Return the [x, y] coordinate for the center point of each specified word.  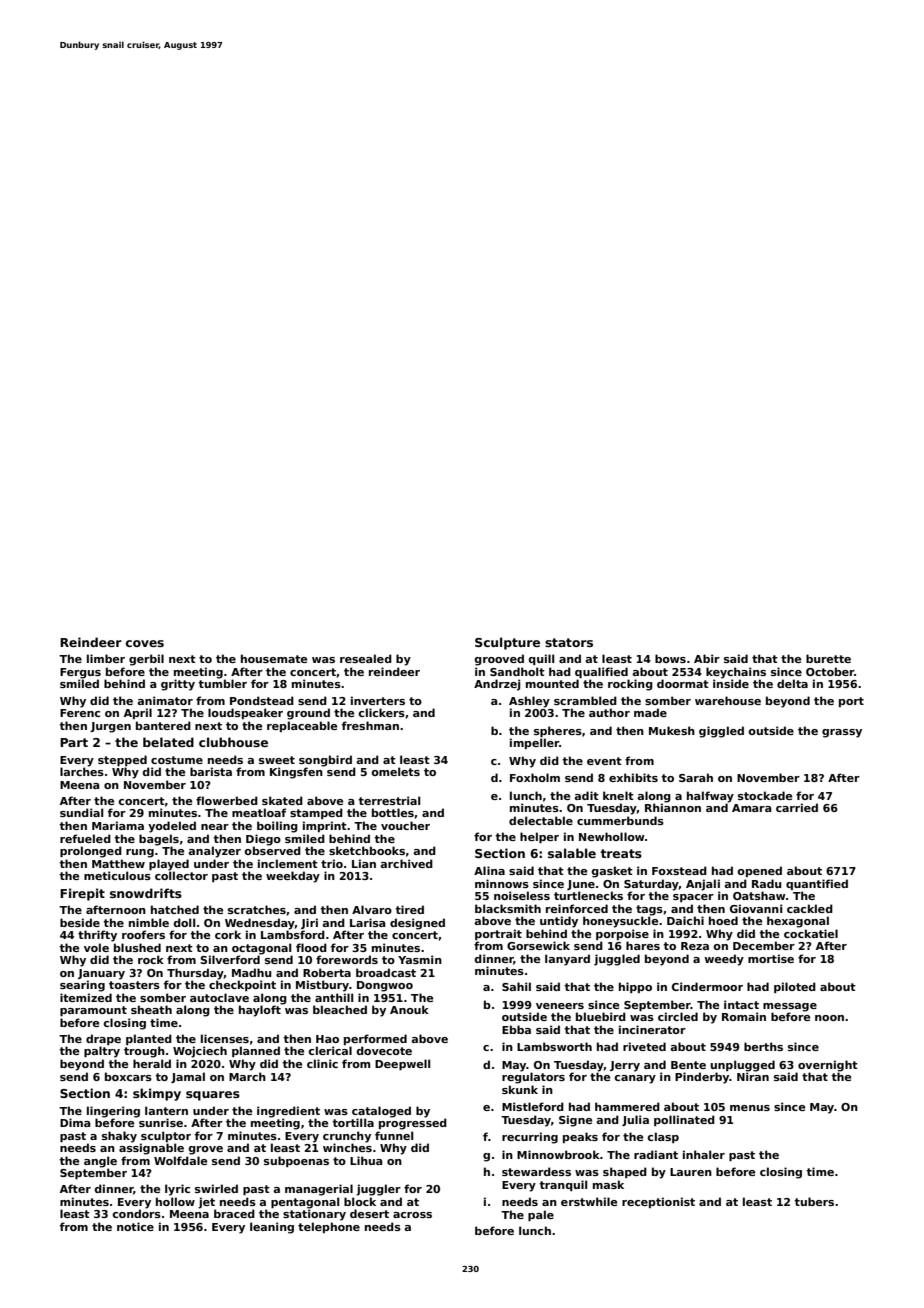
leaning [272, 1228]
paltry [102, 1052]
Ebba [516, 1029]
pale [541, 1215]
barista [211, 771]
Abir [707, 658]
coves [145, 643]
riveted [644, 1046]
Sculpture [507, 643]
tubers [814, 1201]
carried [797, 807]
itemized [86, 997]
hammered [627, 1106]
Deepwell [402, 1064]
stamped [316, 813]
